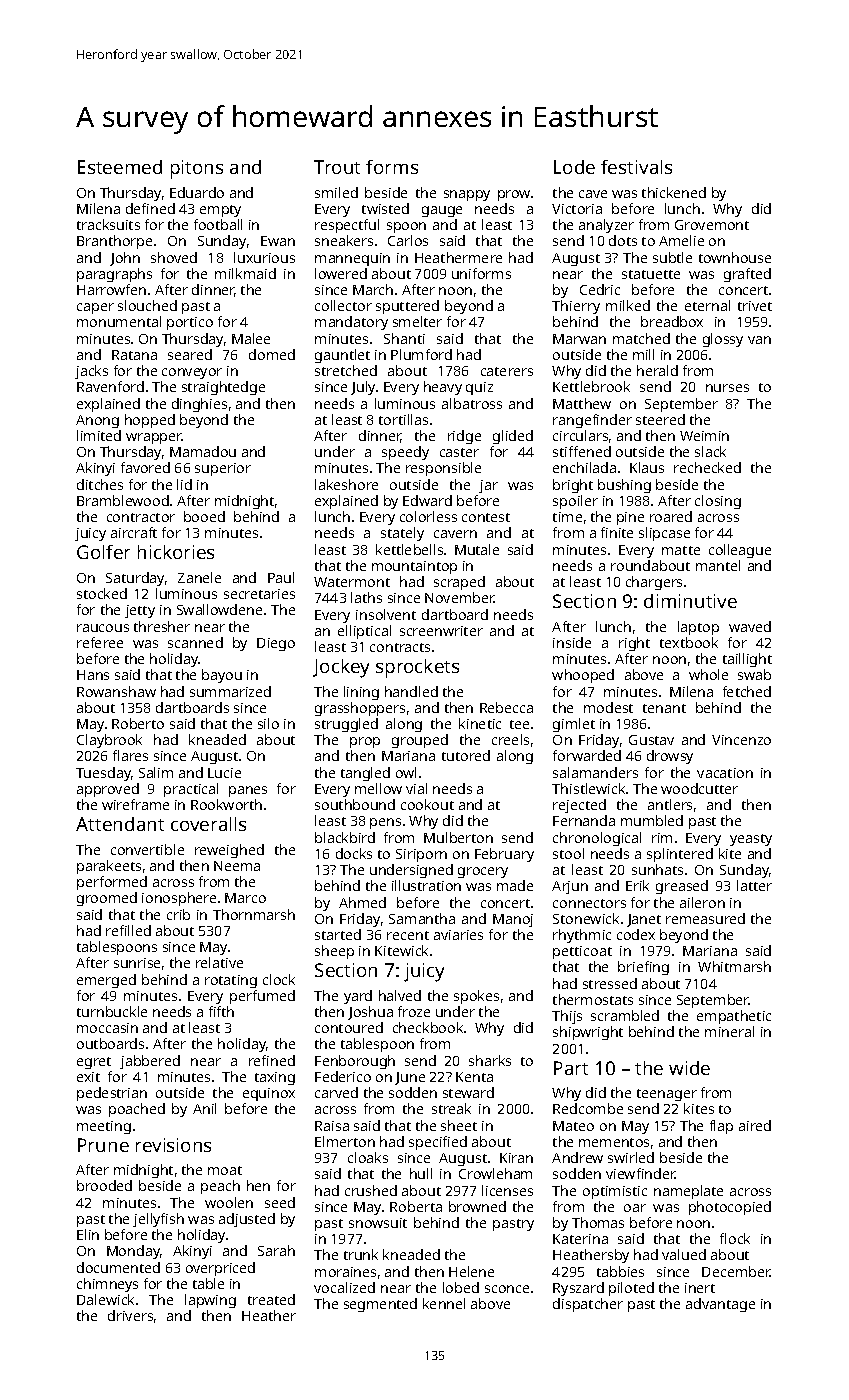 Image resolution: width=849 pixels, height=1400 pixels. I want to click on slack, so click(710, 451).
